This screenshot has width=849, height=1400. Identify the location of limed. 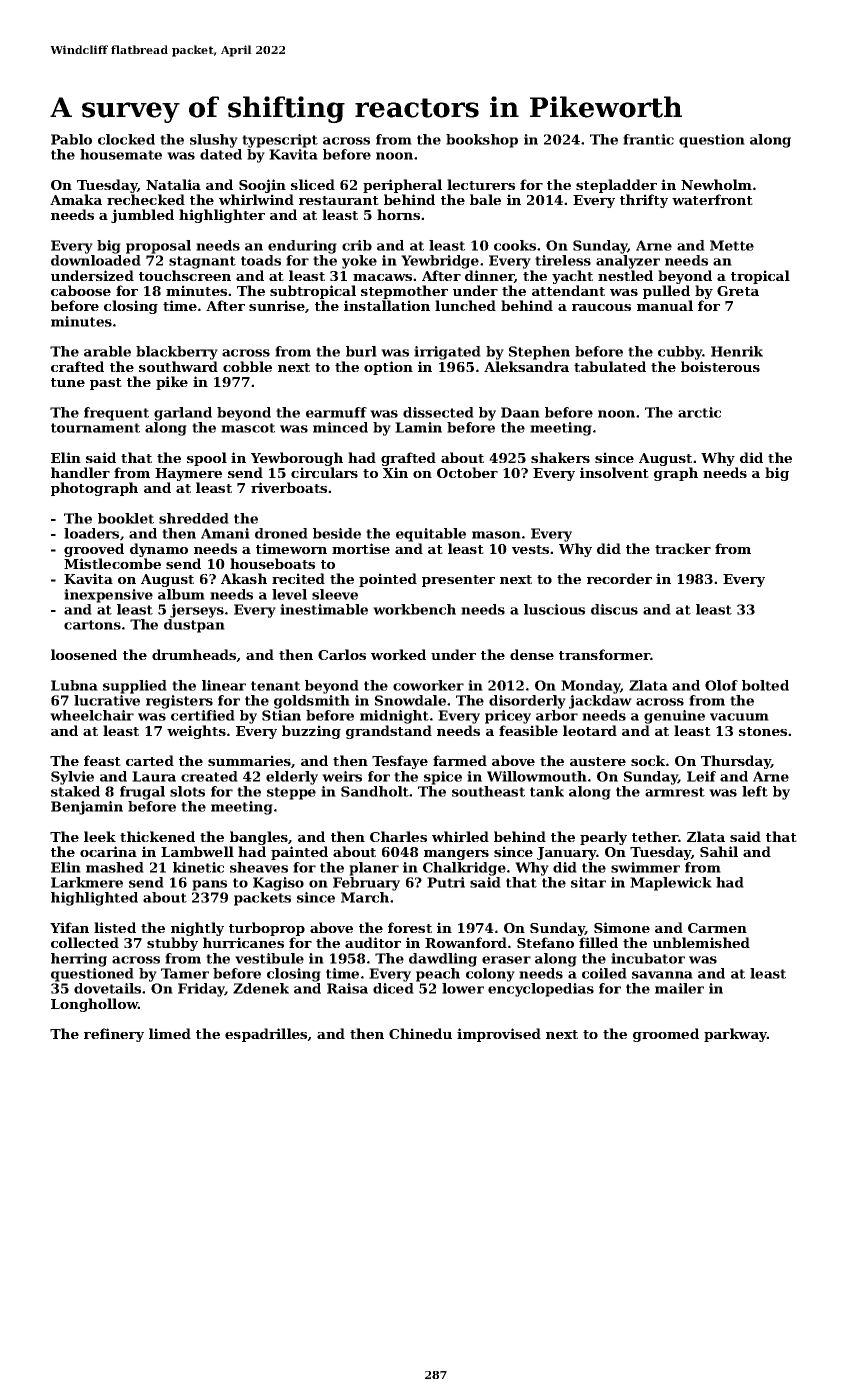
(170, 1033).
